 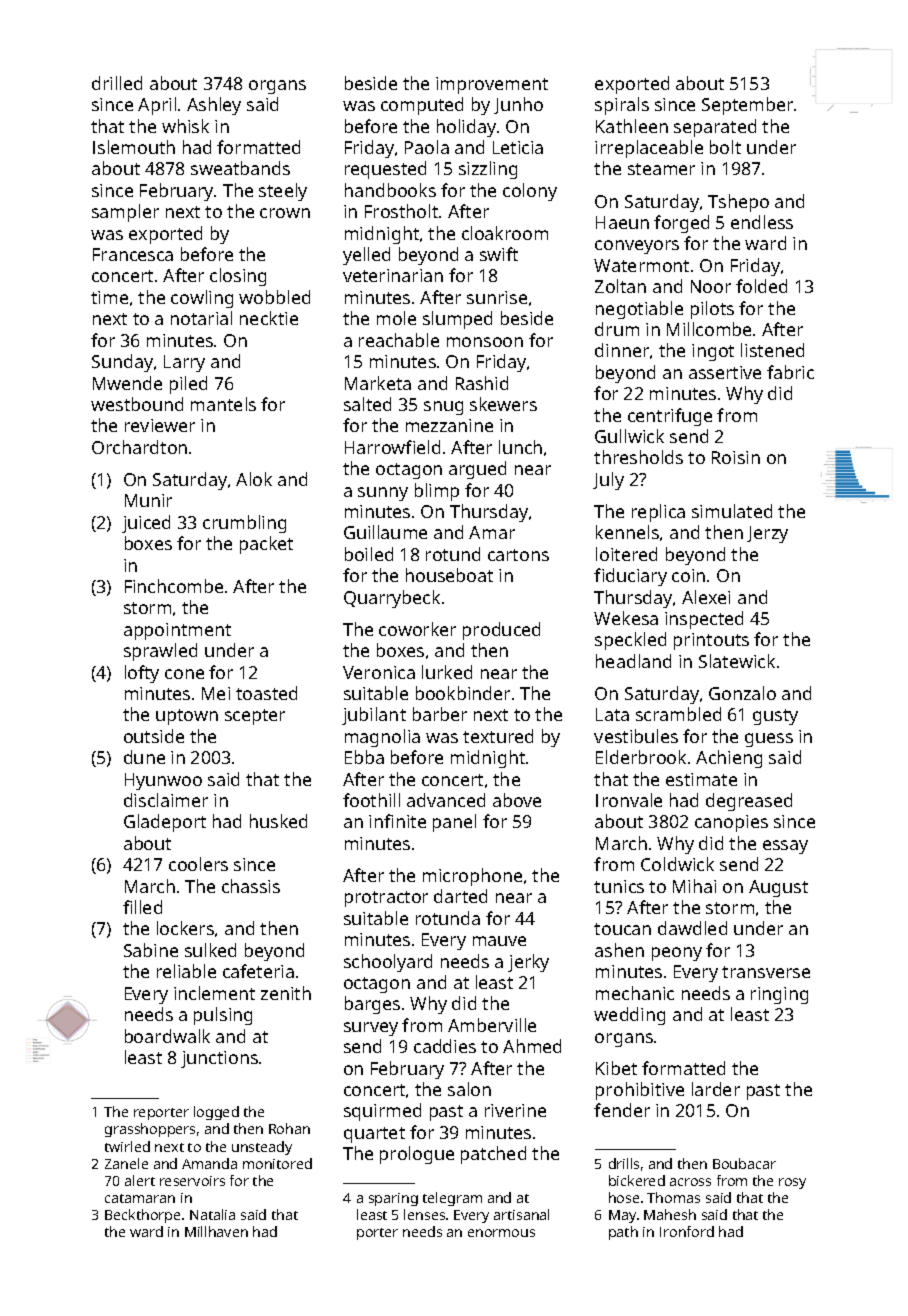 I want to click on cartons, so click(x=518, y=555).
